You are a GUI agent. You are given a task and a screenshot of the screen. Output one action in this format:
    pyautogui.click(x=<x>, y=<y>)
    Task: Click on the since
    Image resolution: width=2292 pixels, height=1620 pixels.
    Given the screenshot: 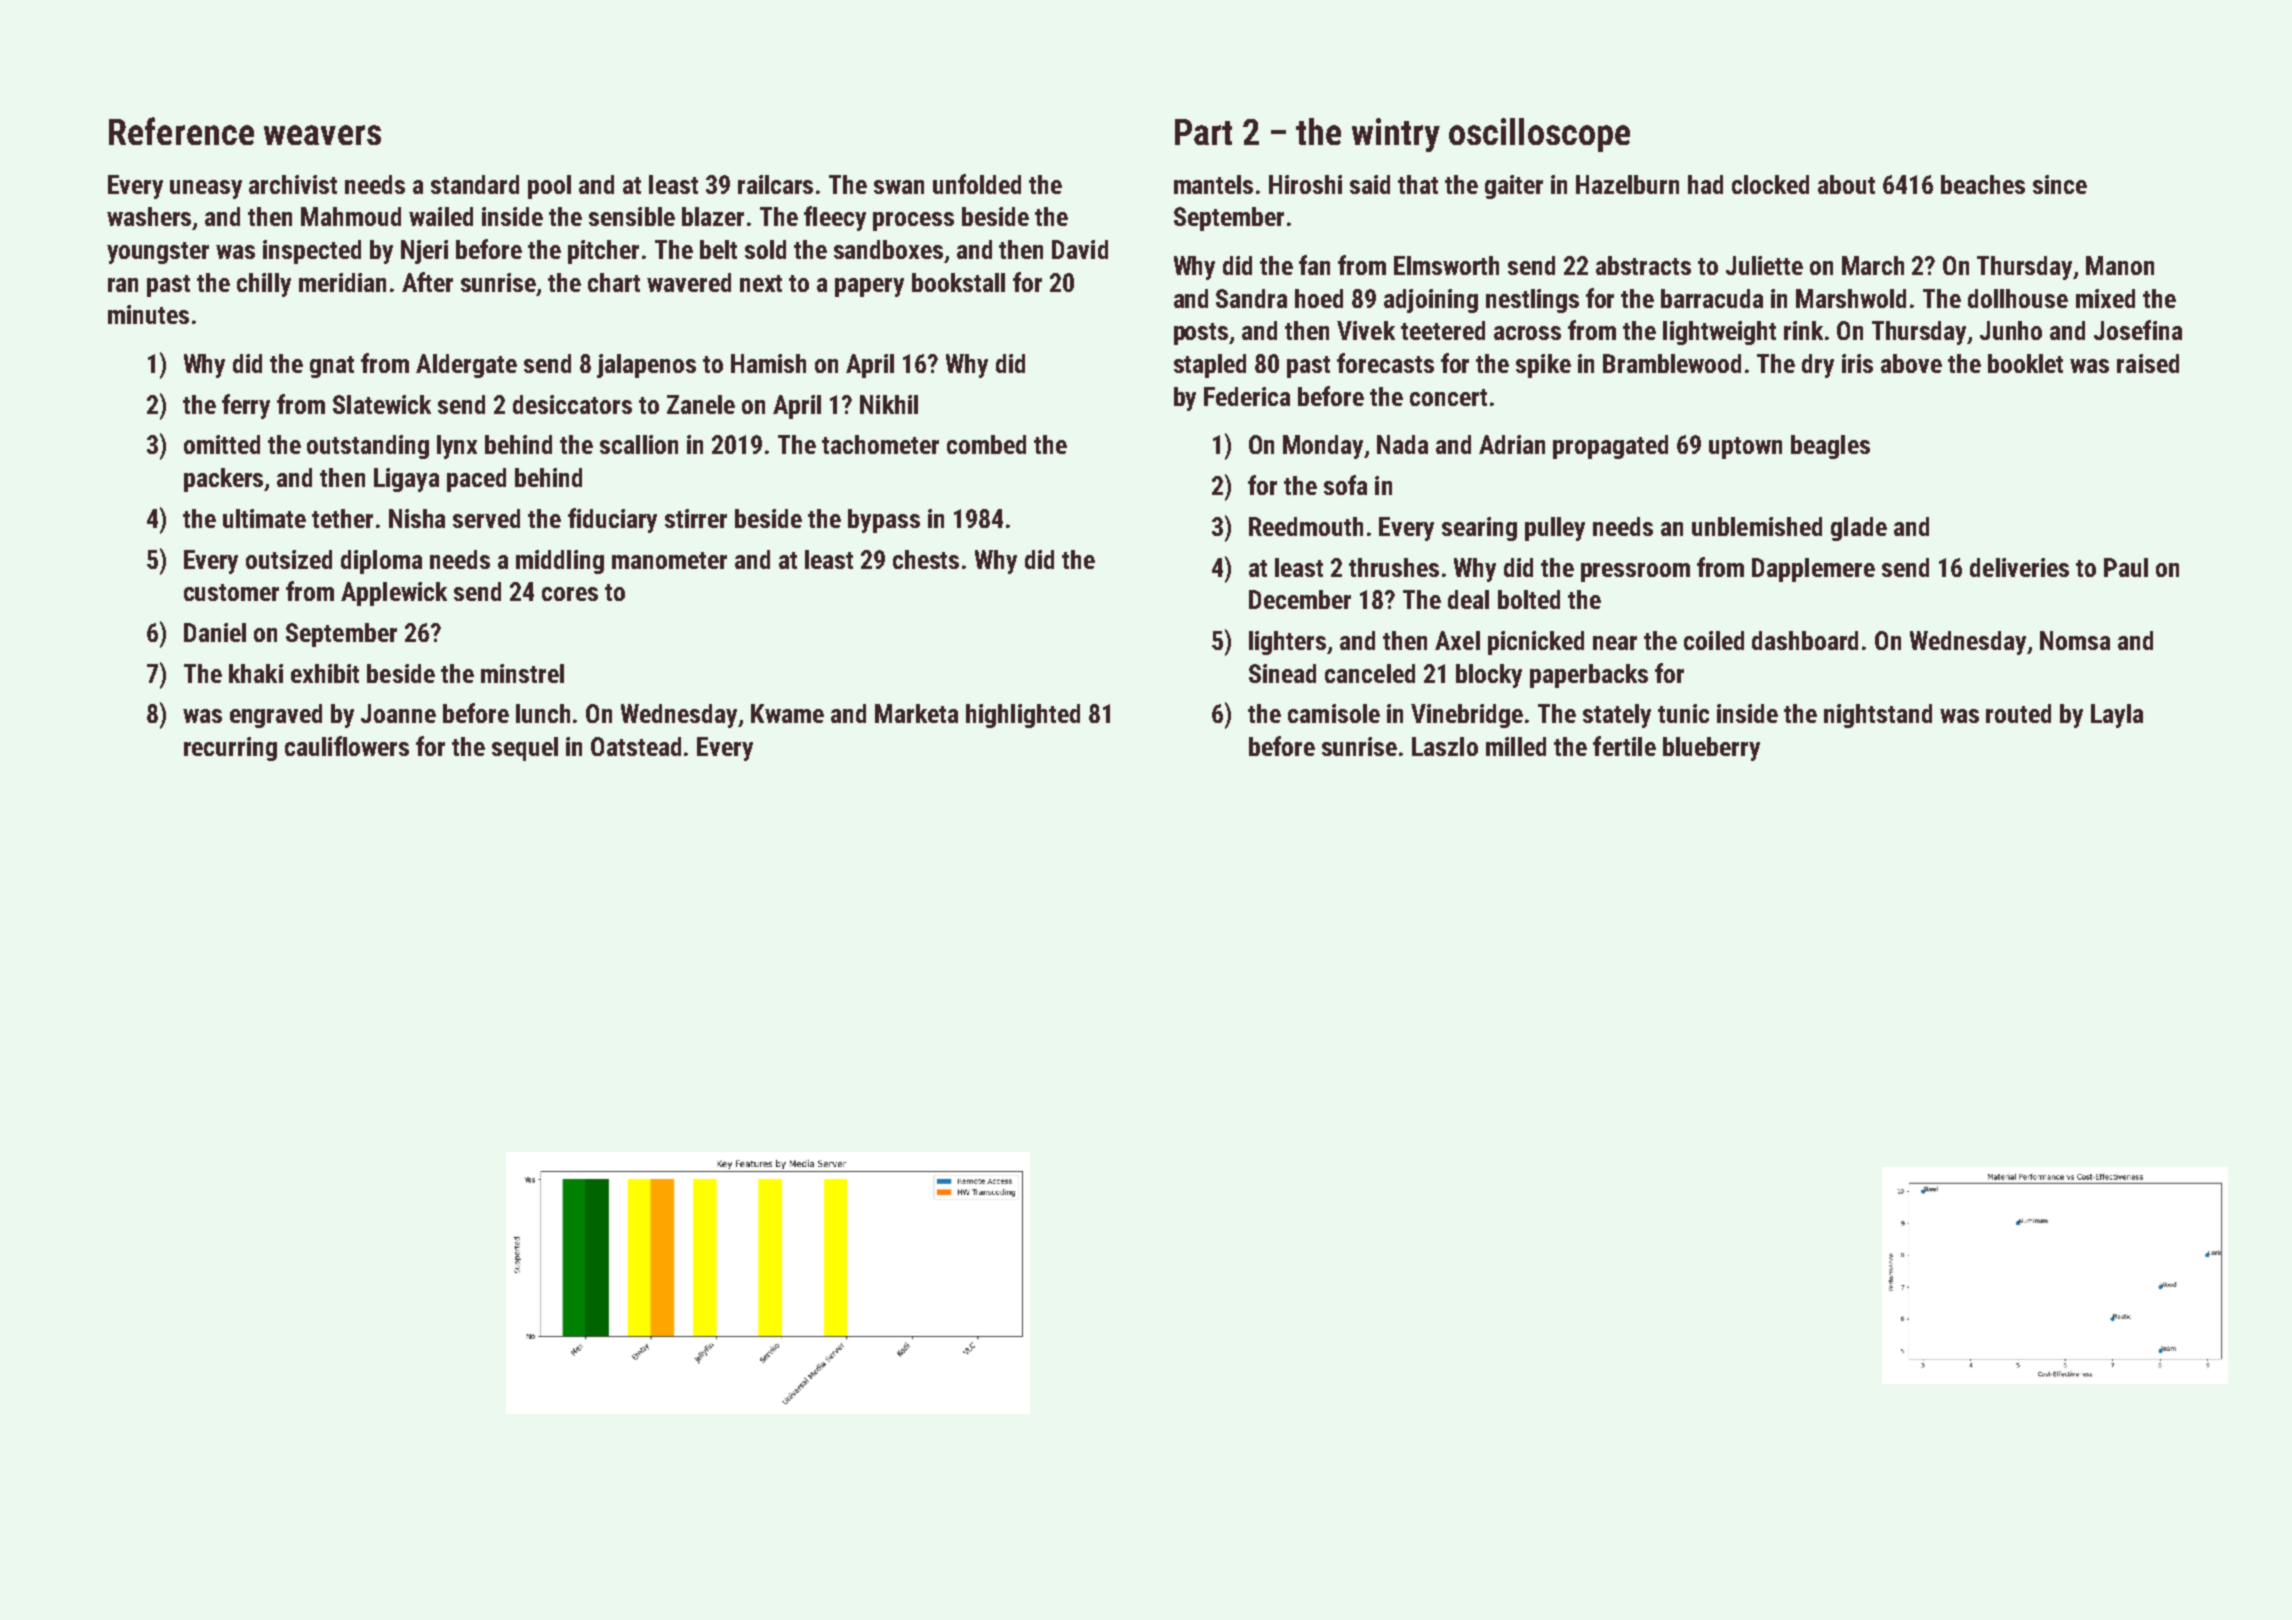 What is the action you would take?
    pyautogui.click(x=2060, y=184)
